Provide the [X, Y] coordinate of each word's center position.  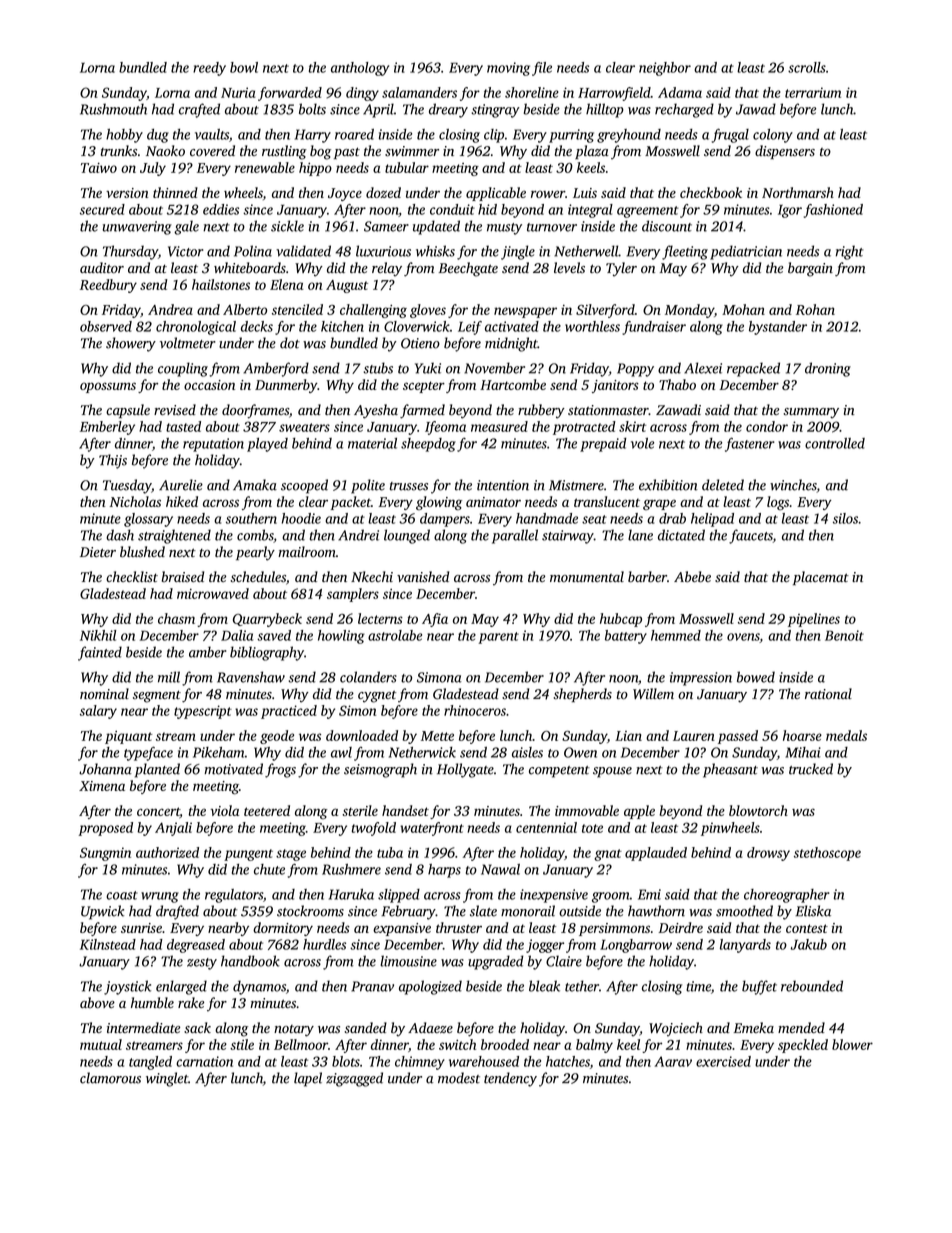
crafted [199, 110]
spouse [612, 772]
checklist [132, 577]
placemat [821, 578]
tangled [150, 1063]
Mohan [743, 309]
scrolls [807, 67]
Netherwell [586, 251]
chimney [420, 1063]
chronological [196, 328]
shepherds [582, 695]
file [542, 69]
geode [277, 737]
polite [368, 486]
